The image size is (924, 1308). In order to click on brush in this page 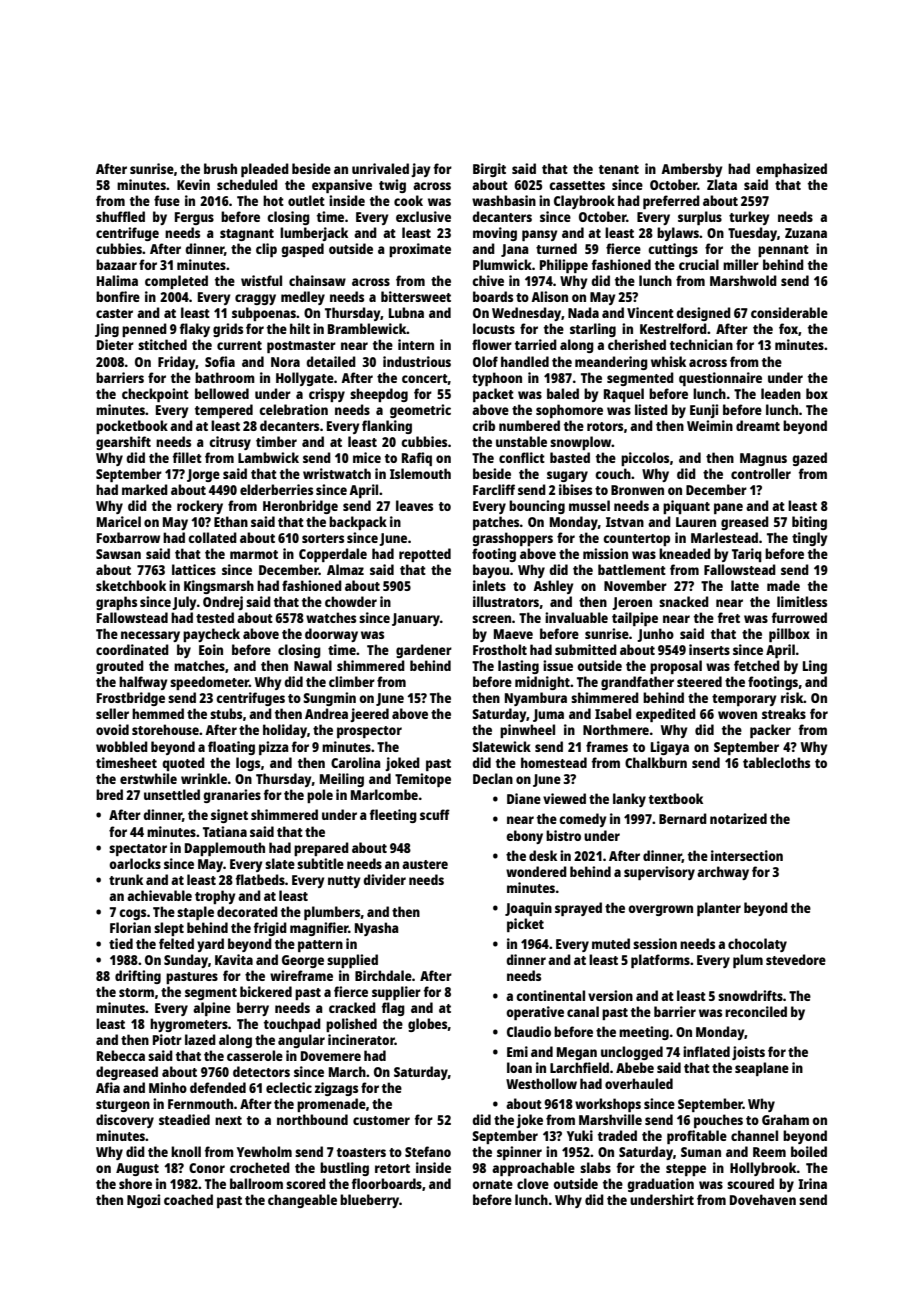, I will do `click(220, 168)`.
